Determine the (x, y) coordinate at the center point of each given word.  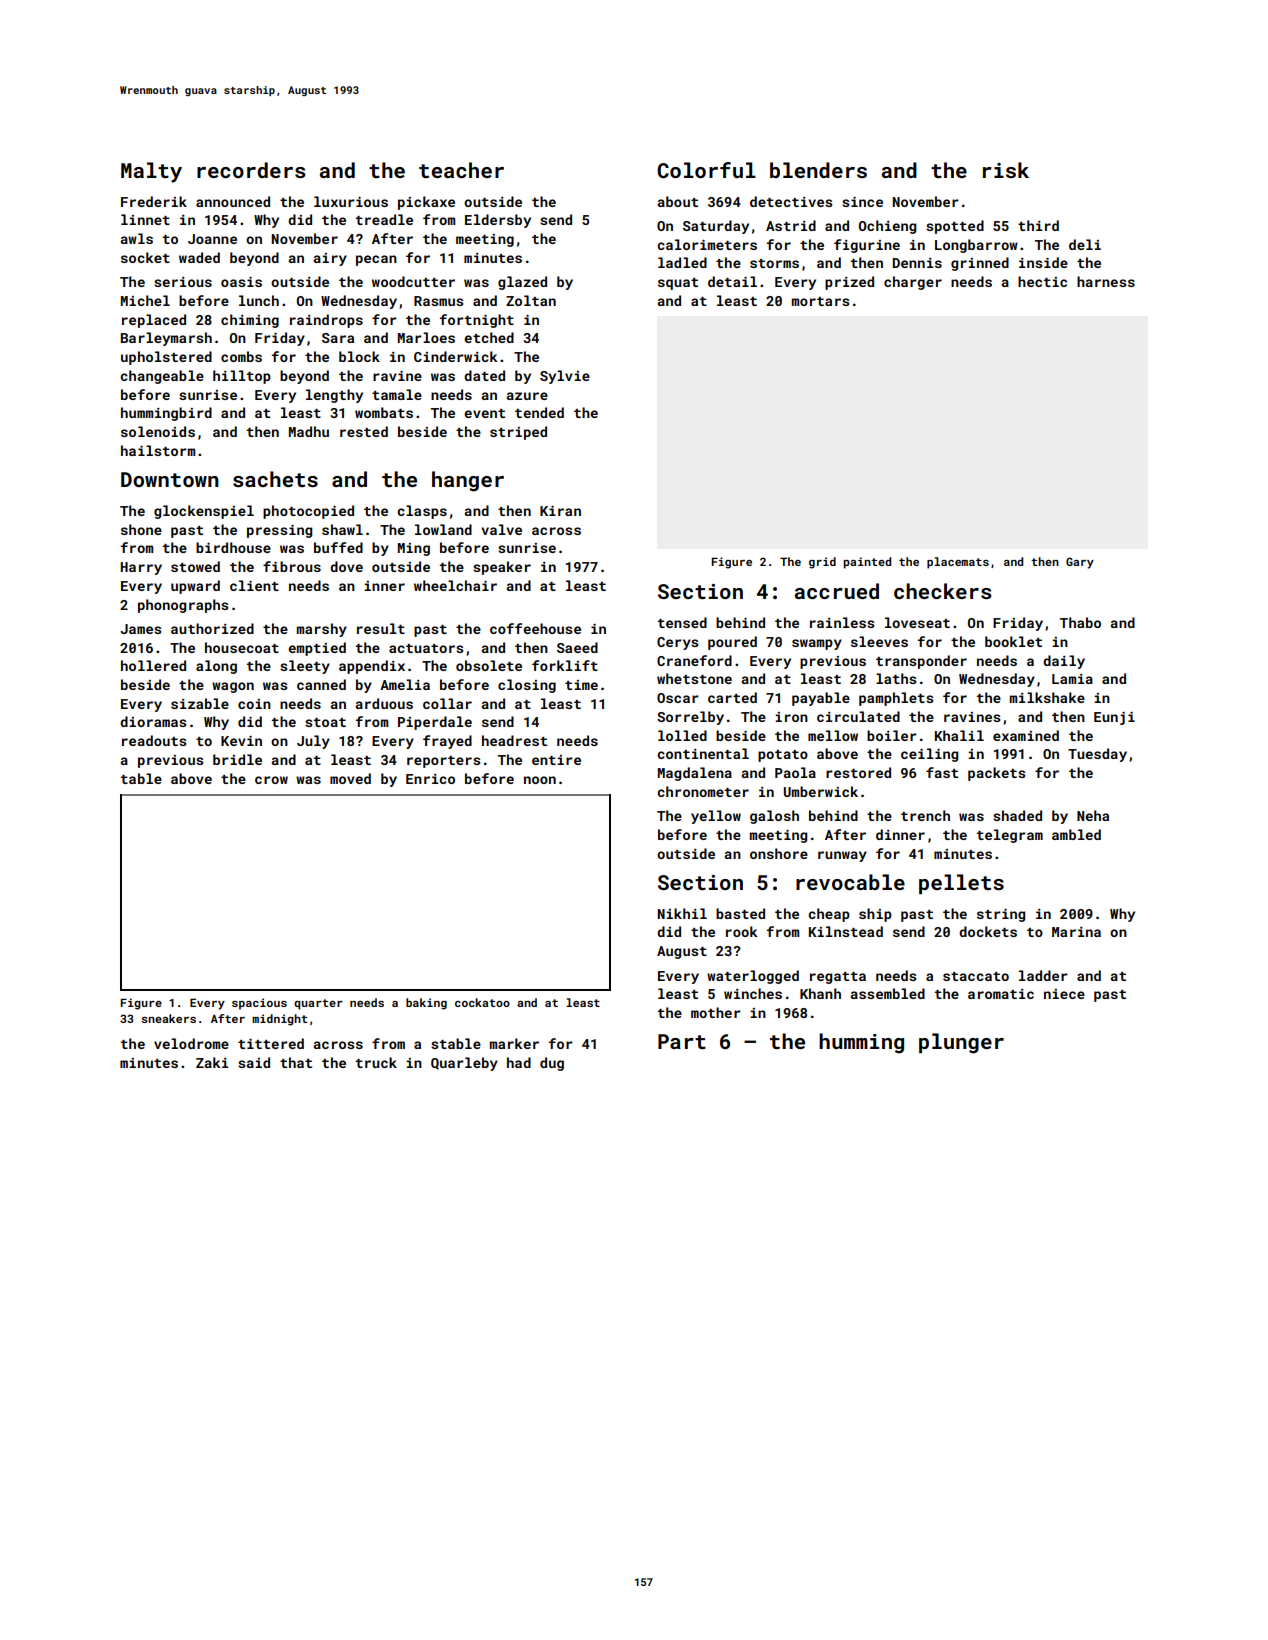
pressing (279, 531)
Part (682, 1041)
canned (321, 684)
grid (822, 563)
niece (1064, 994)
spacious (259, 1004)
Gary (1080, 563)
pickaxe (426, 203)
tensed (682, 622)
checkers (943, 591)
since (862, 202)
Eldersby (498, 221)
